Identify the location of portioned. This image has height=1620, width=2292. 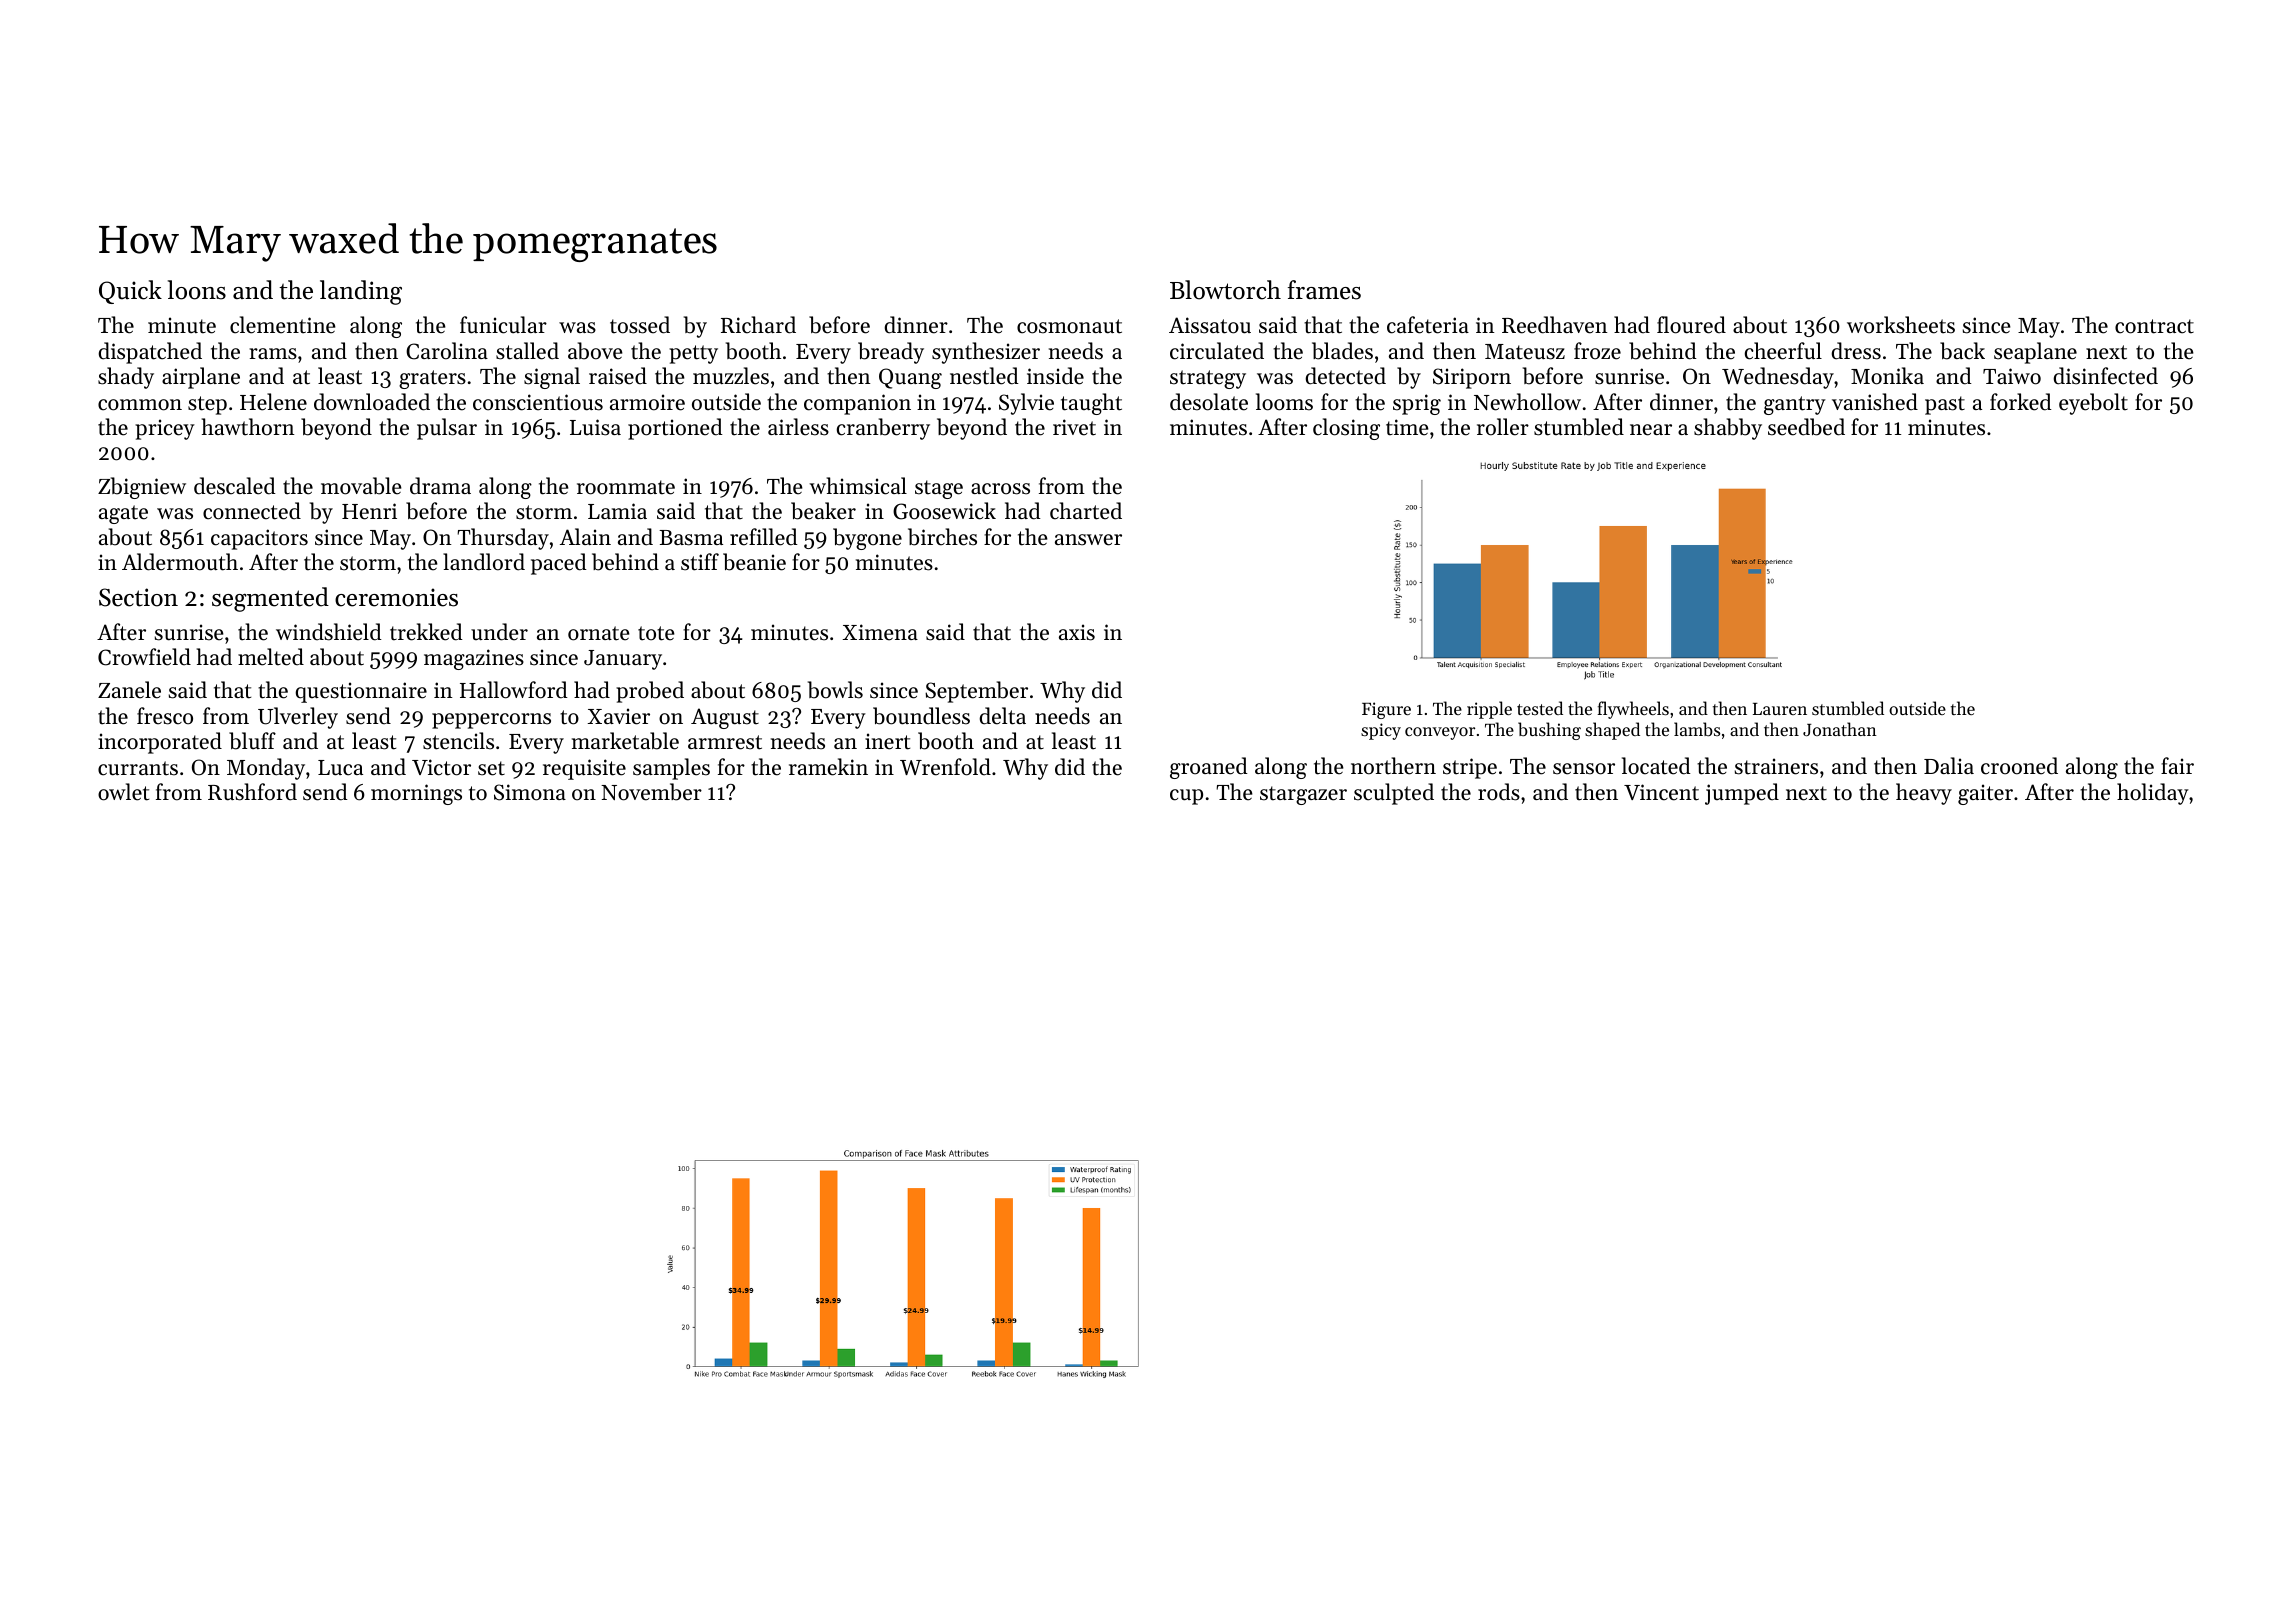
(675, 429).
